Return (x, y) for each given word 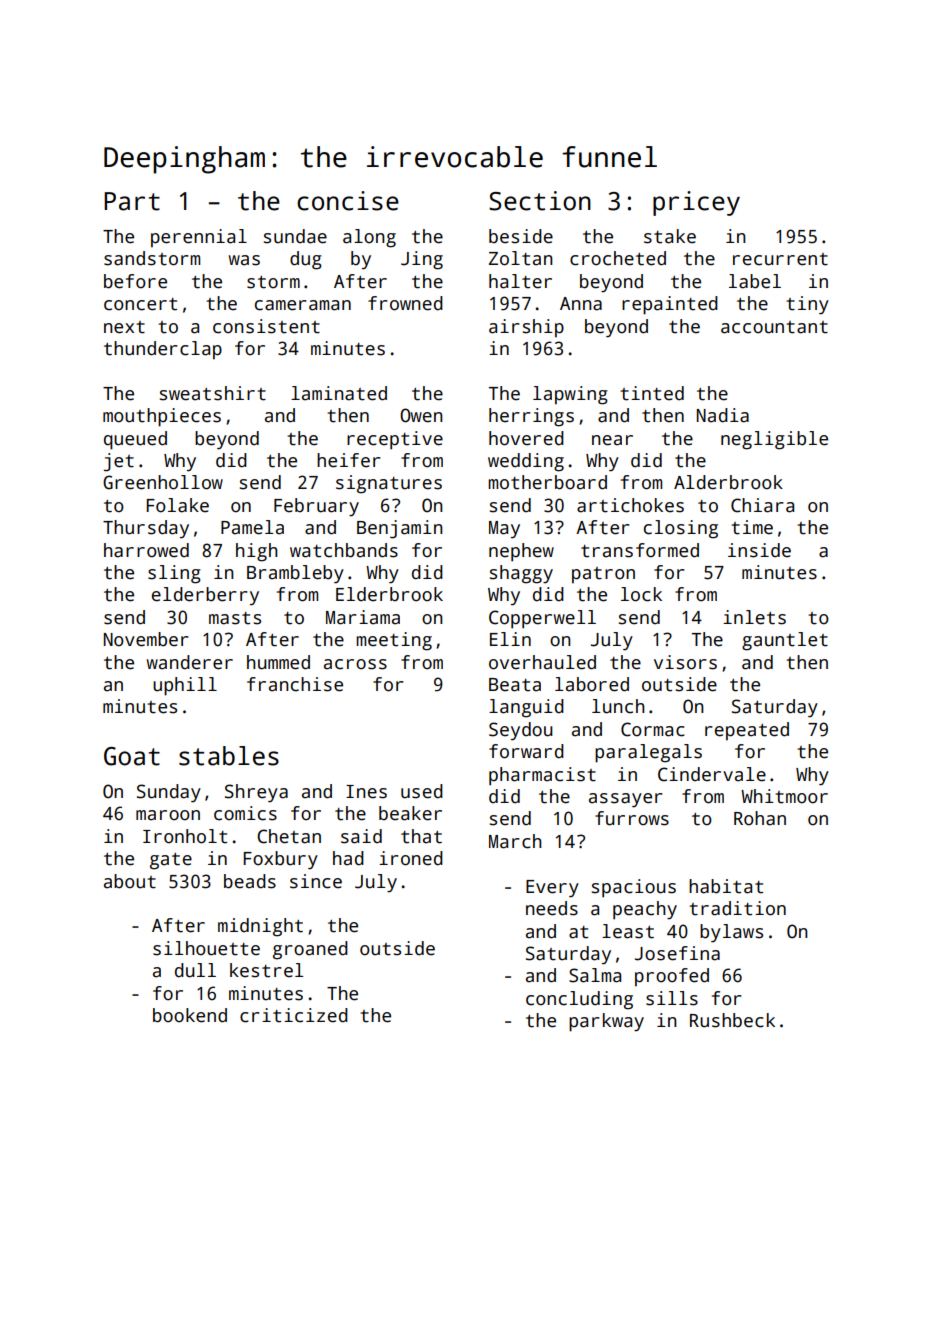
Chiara (762, 505)
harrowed (146, 550)
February (316, 507)
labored (592, 684)
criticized (294, 1015)
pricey (696, 203)
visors (685, 662)
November (146, 639)
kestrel (266, 970)
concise (348, 201)
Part (132, 201)
